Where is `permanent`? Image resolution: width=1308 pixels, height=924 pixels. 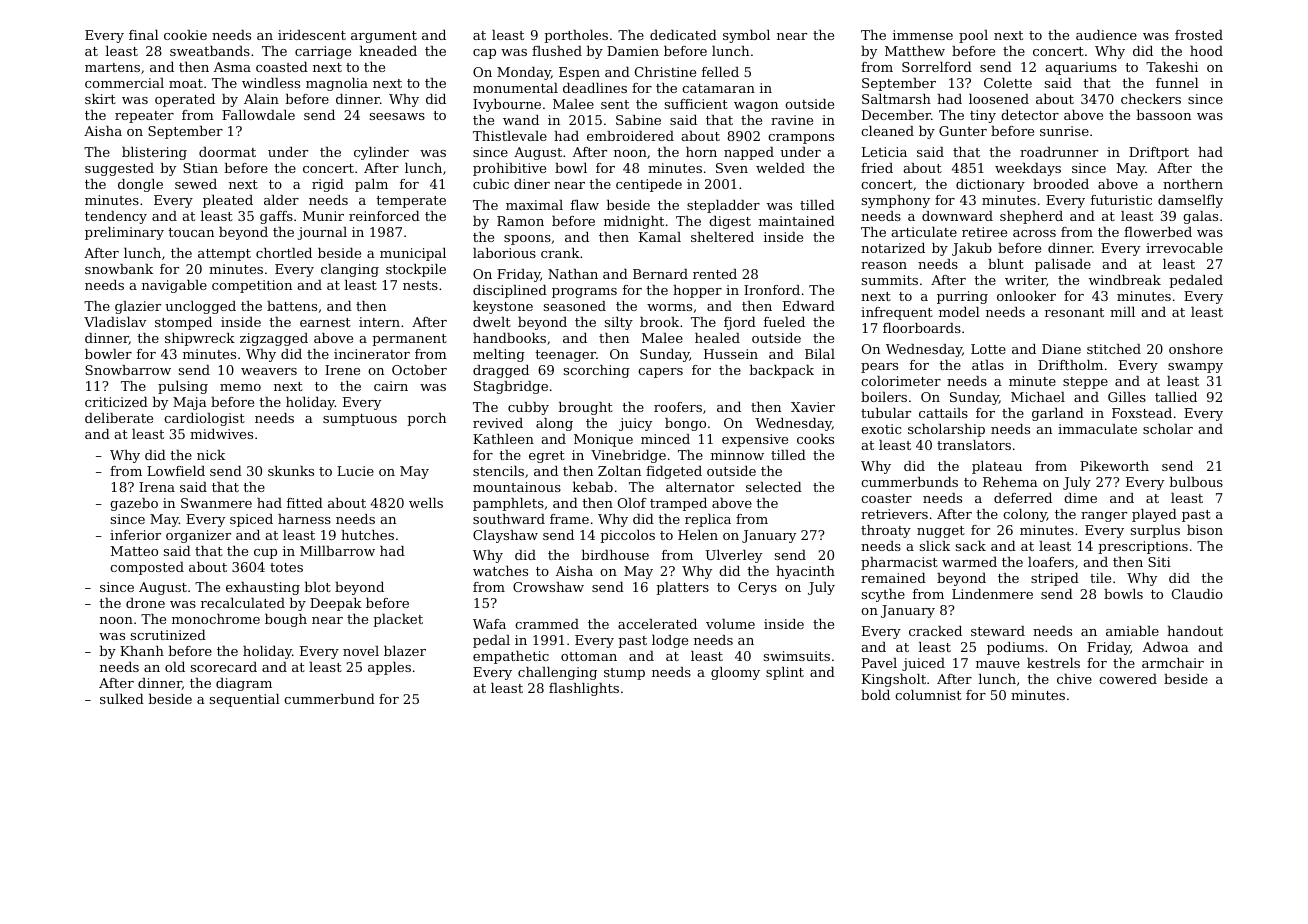
permanent is located at coordinates (409, 340).
